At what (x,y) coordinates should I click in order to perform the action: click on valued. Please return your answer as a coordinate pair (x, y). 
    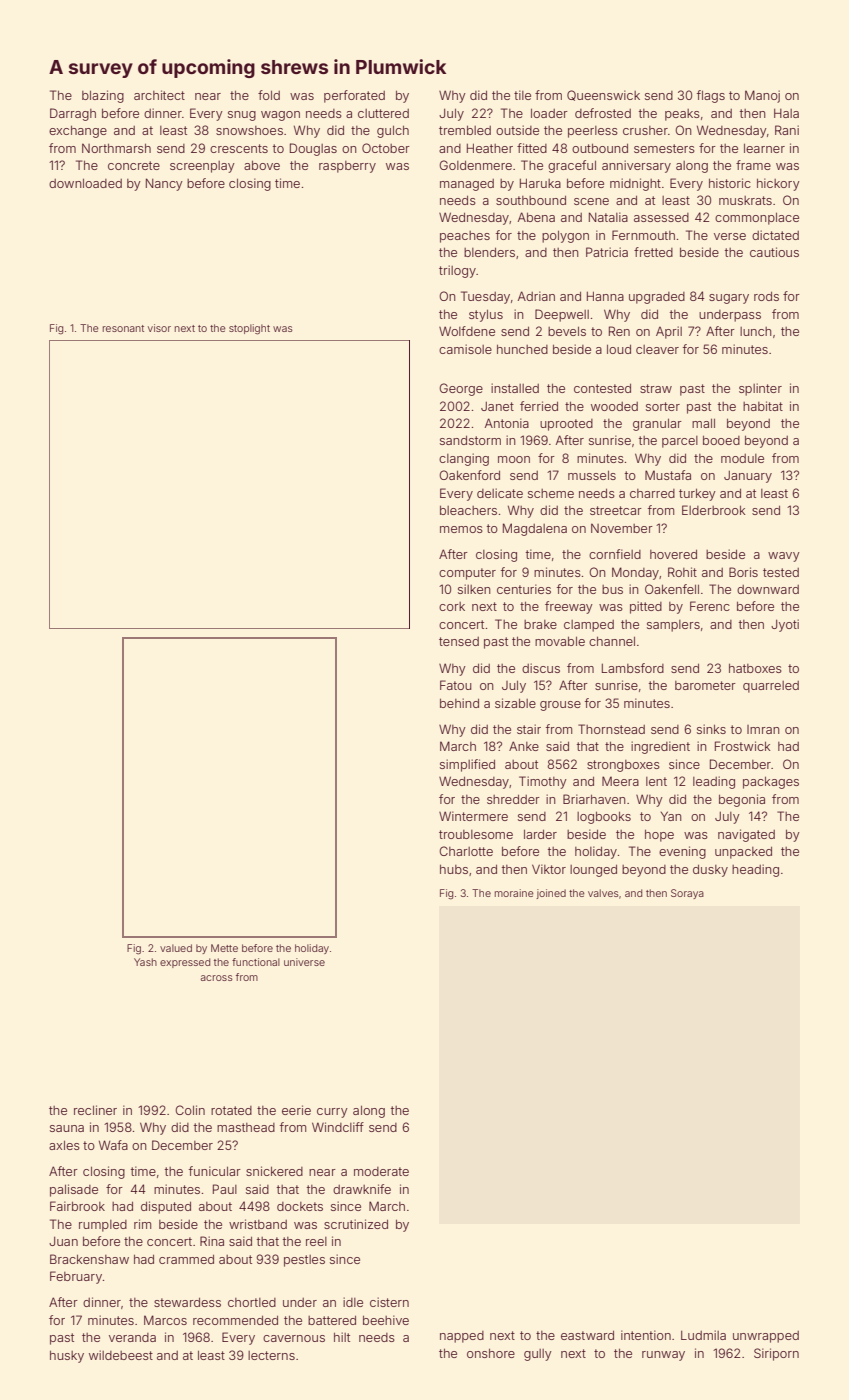
    Looking at the image, I should click on (176, 948).
